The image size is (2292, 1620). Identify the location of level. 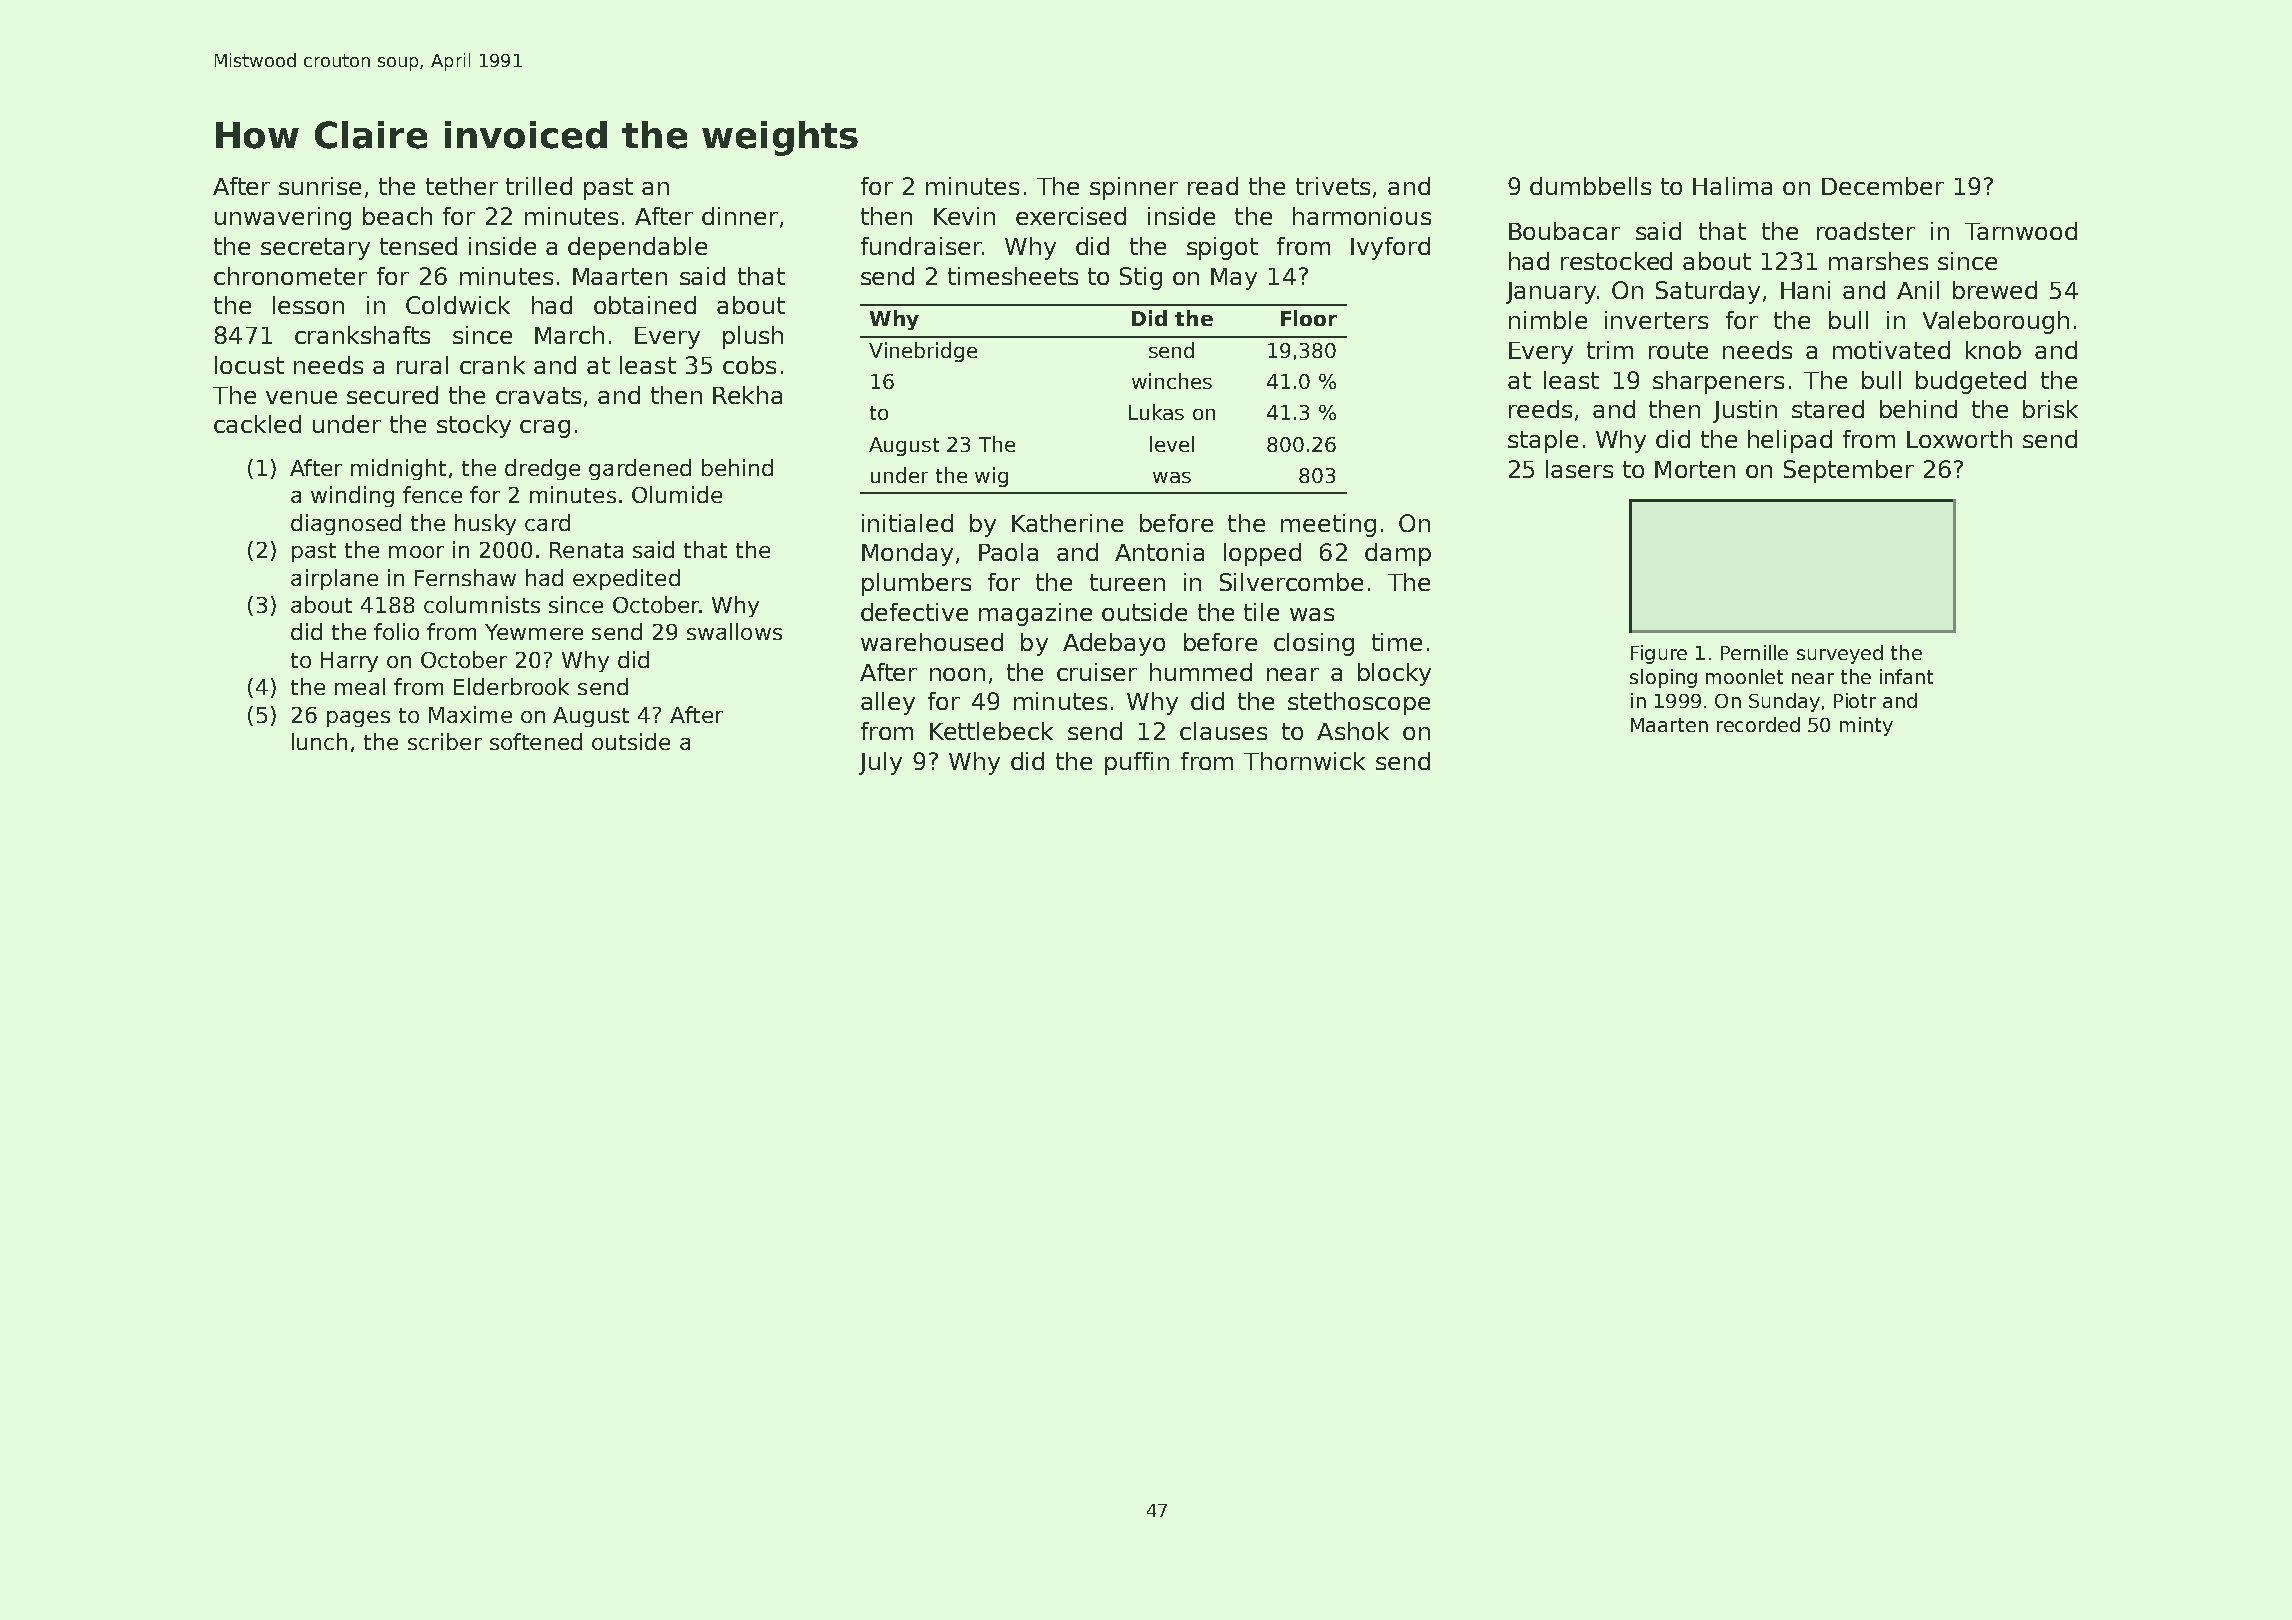
(1172, 444).
